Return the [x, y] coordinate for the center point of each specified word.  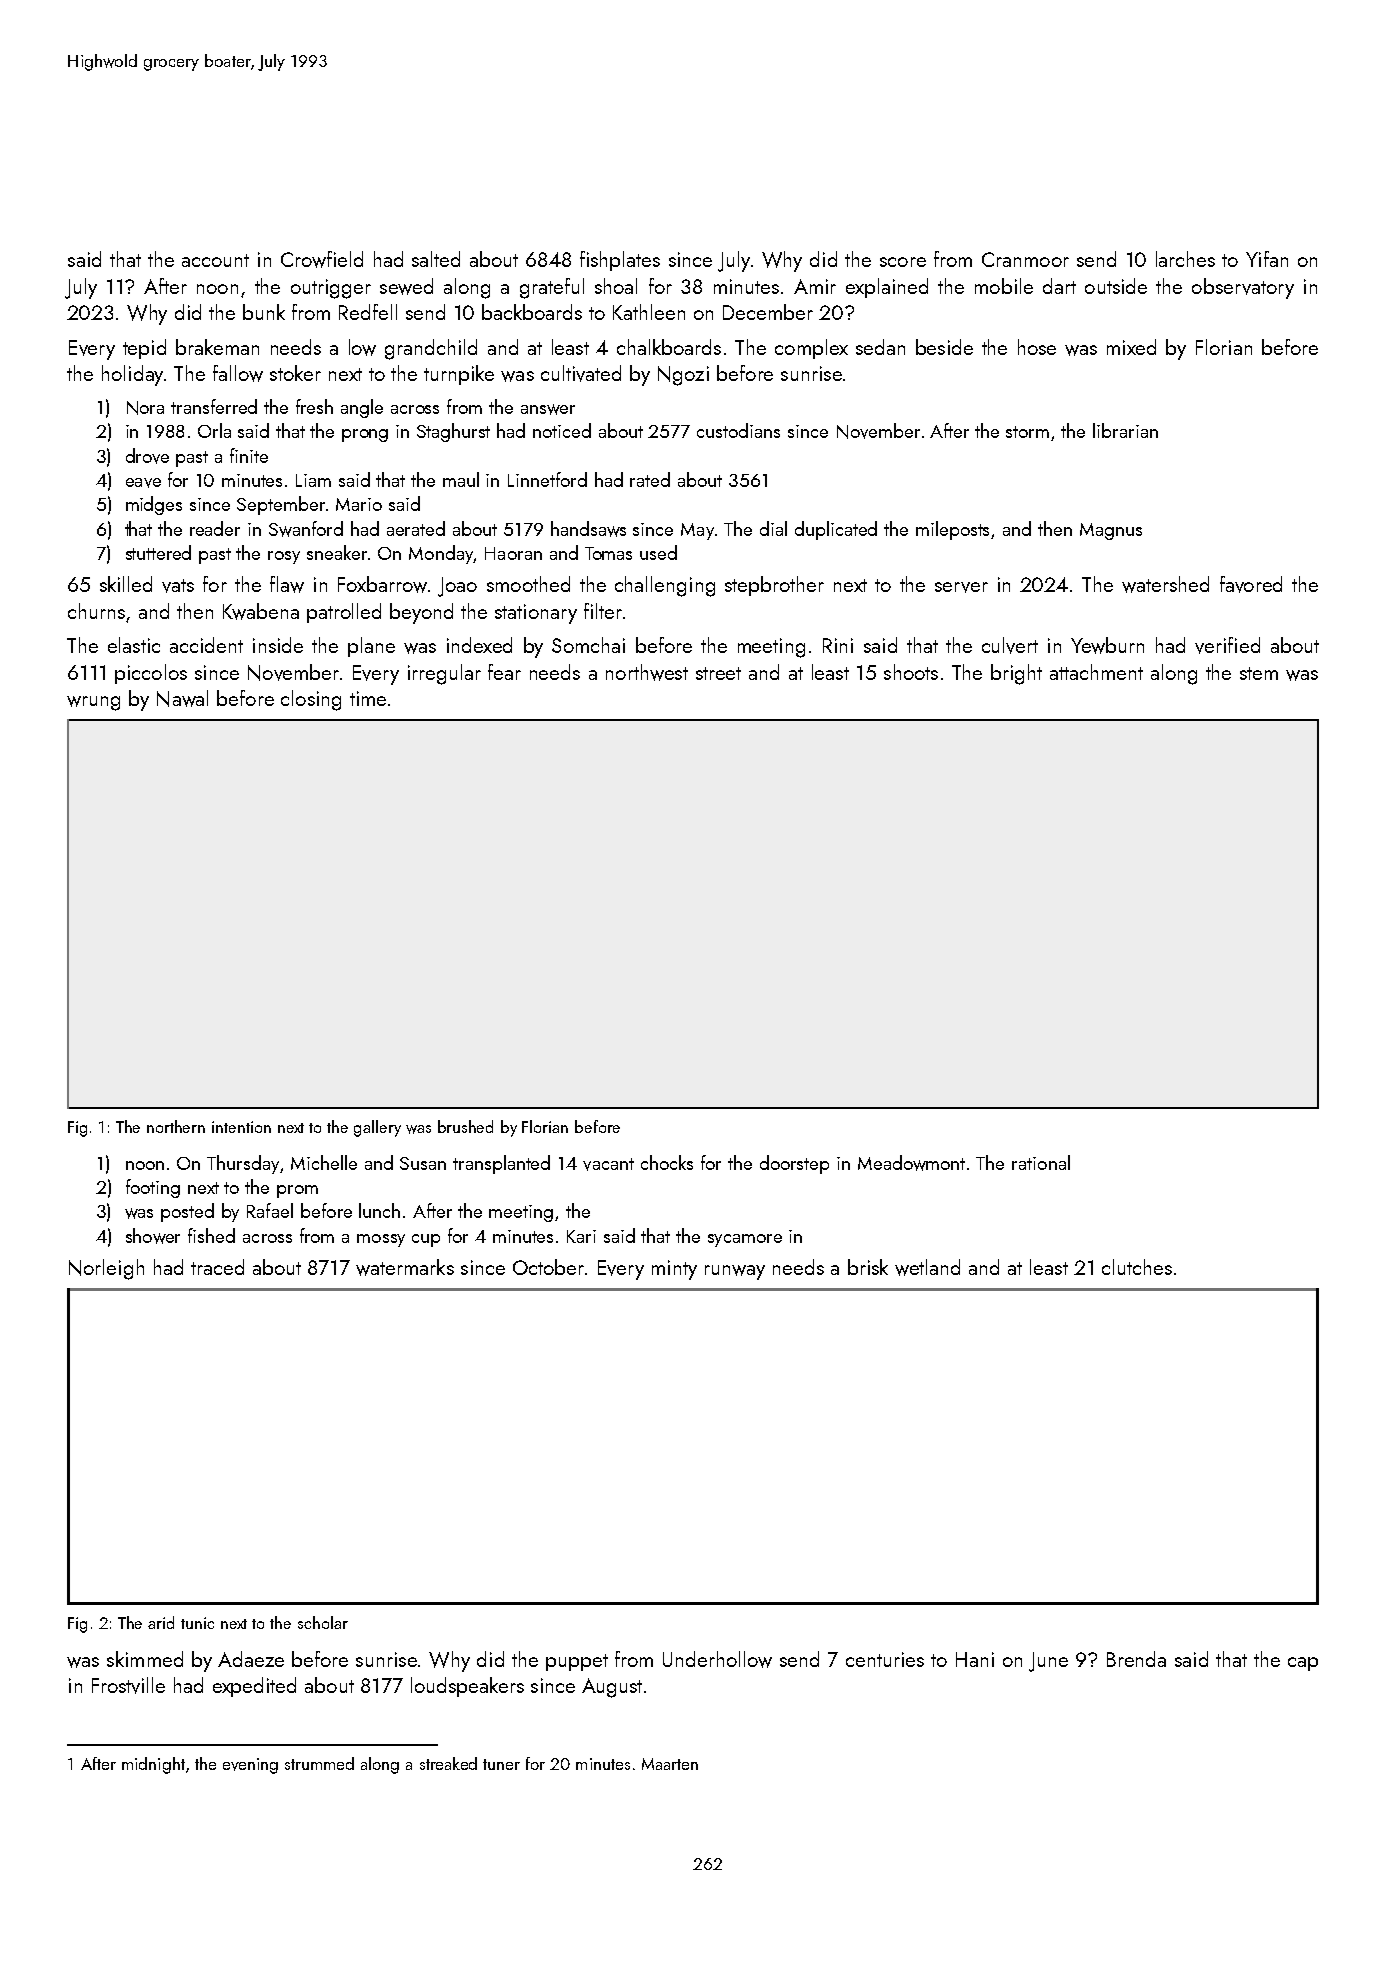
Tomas [608, 553]
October [548, 1267]
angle [362, 408]
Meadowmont [911, 1163]
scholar [323, 1622]
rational [1041, 1162]
